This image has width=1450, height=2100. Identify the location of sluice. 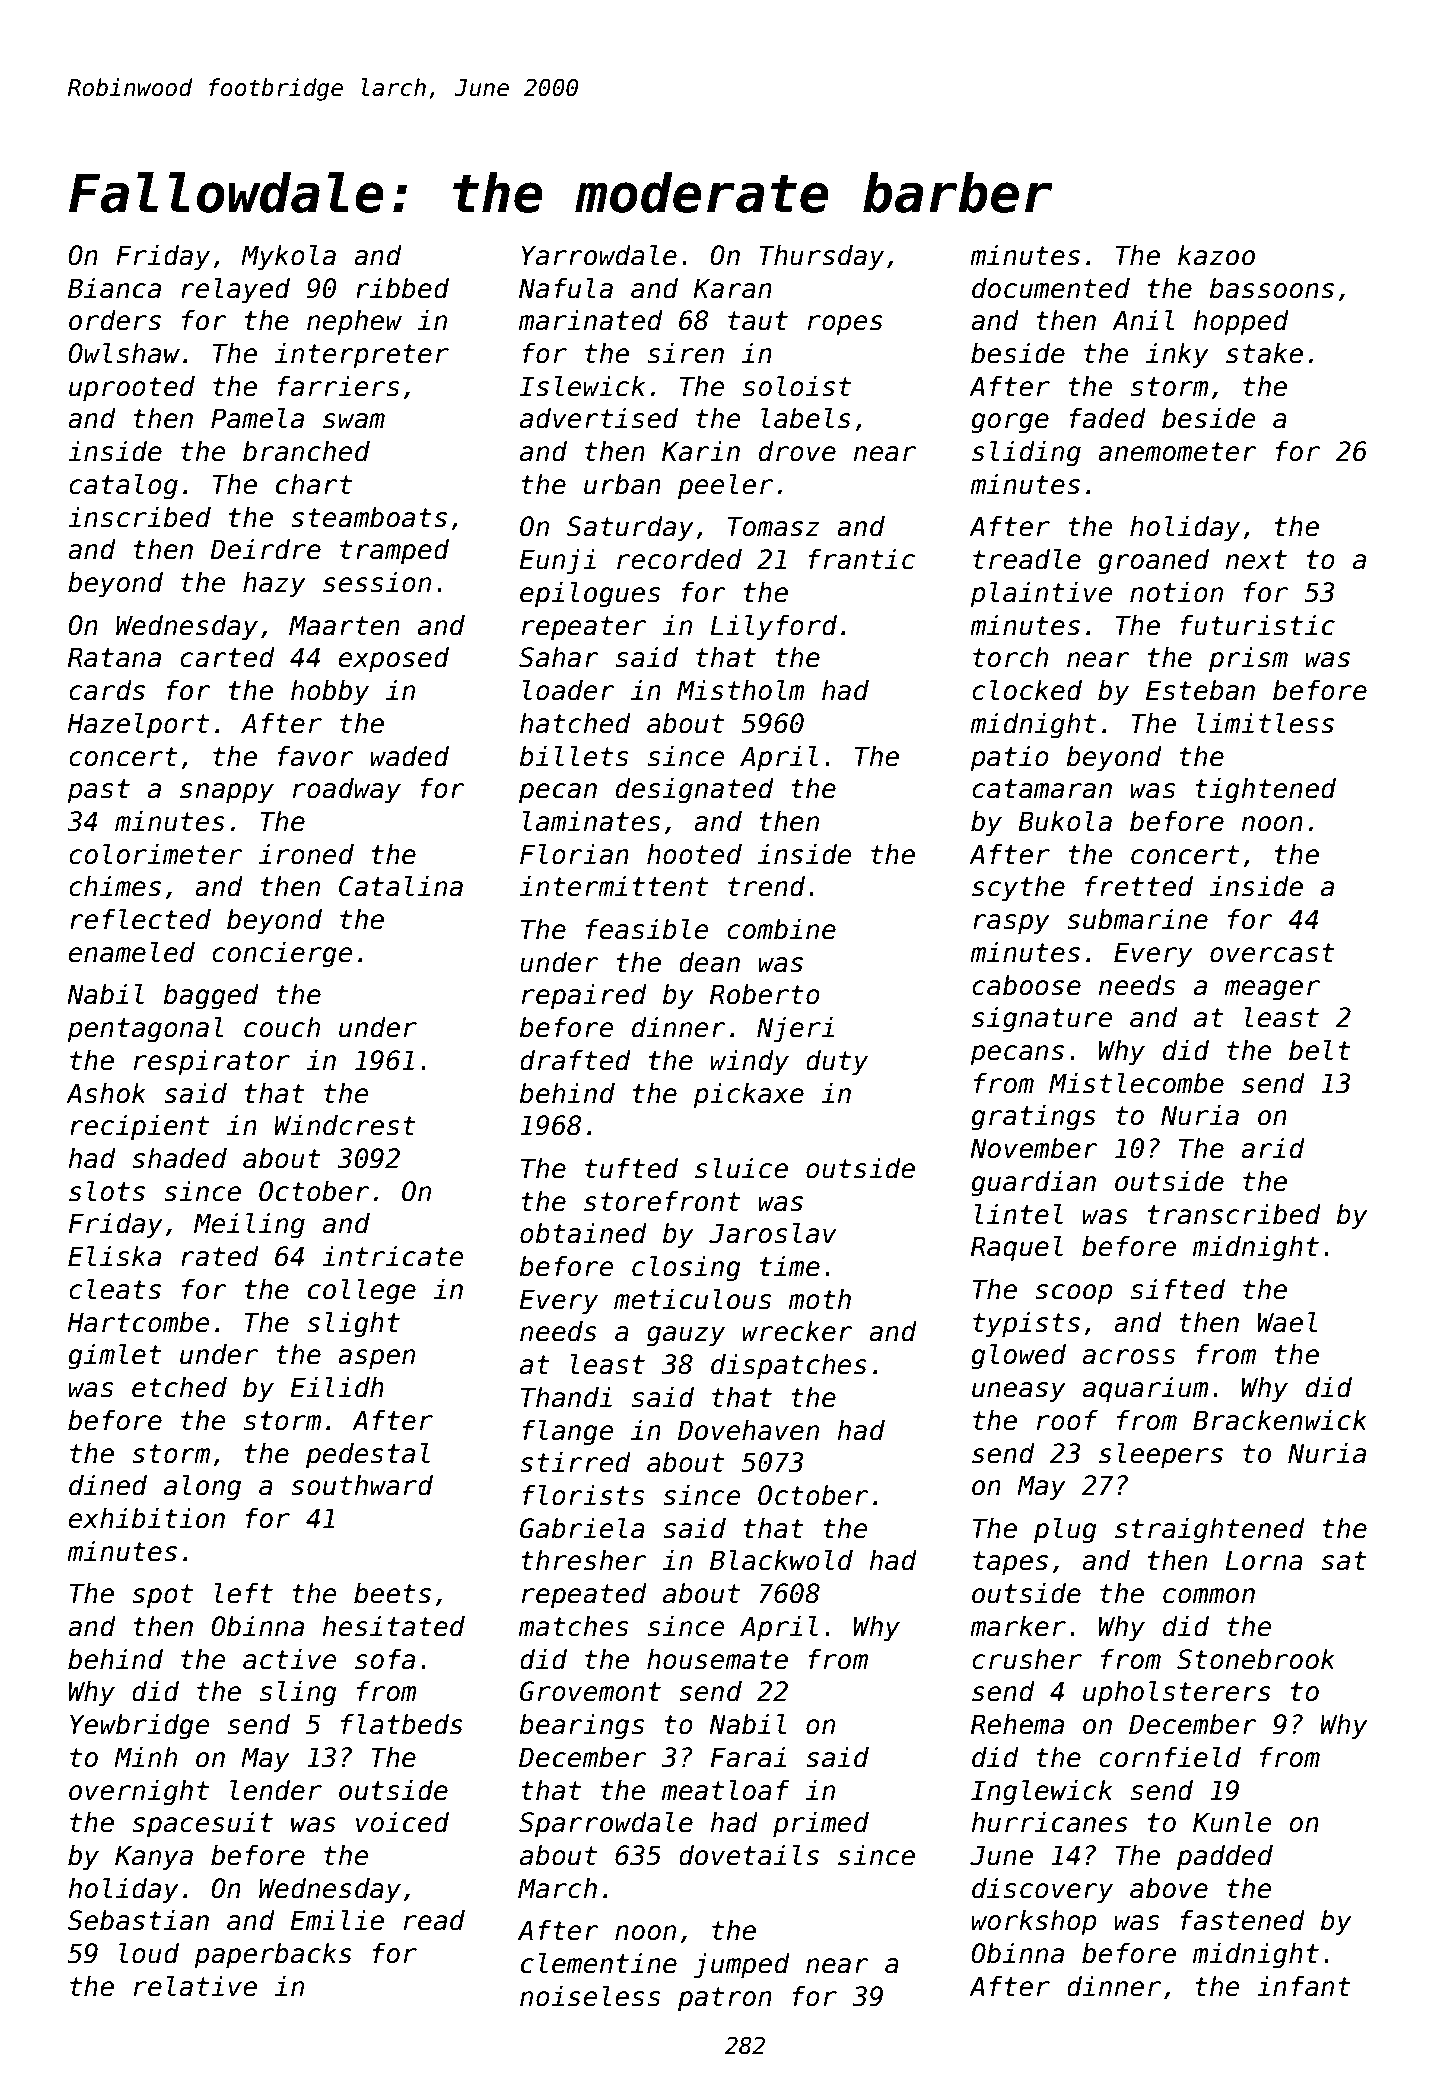
(741, 1168).
